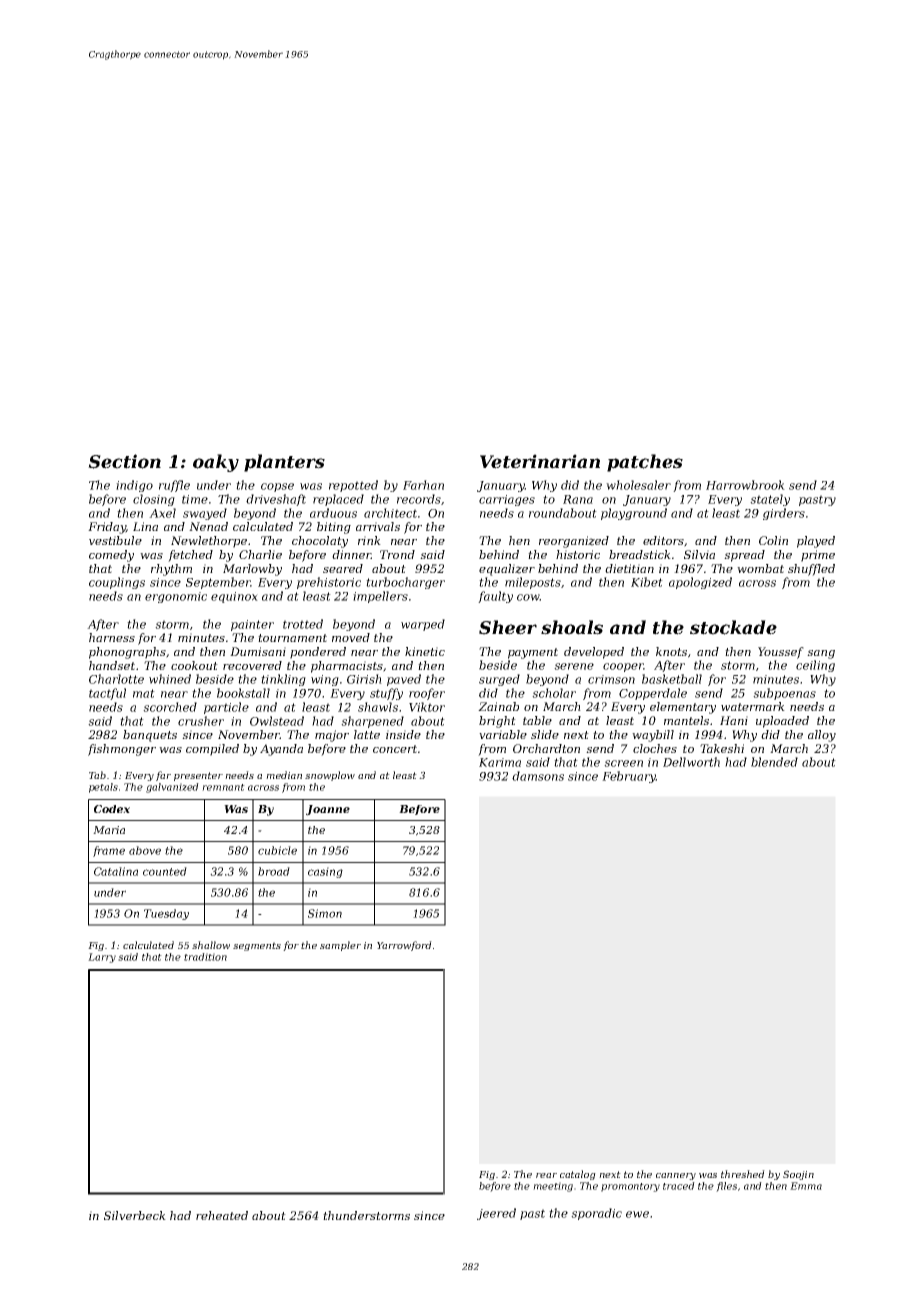 The height and width of the document is (1308, 924). I want to click on Dellworth, so click(691, 762).
